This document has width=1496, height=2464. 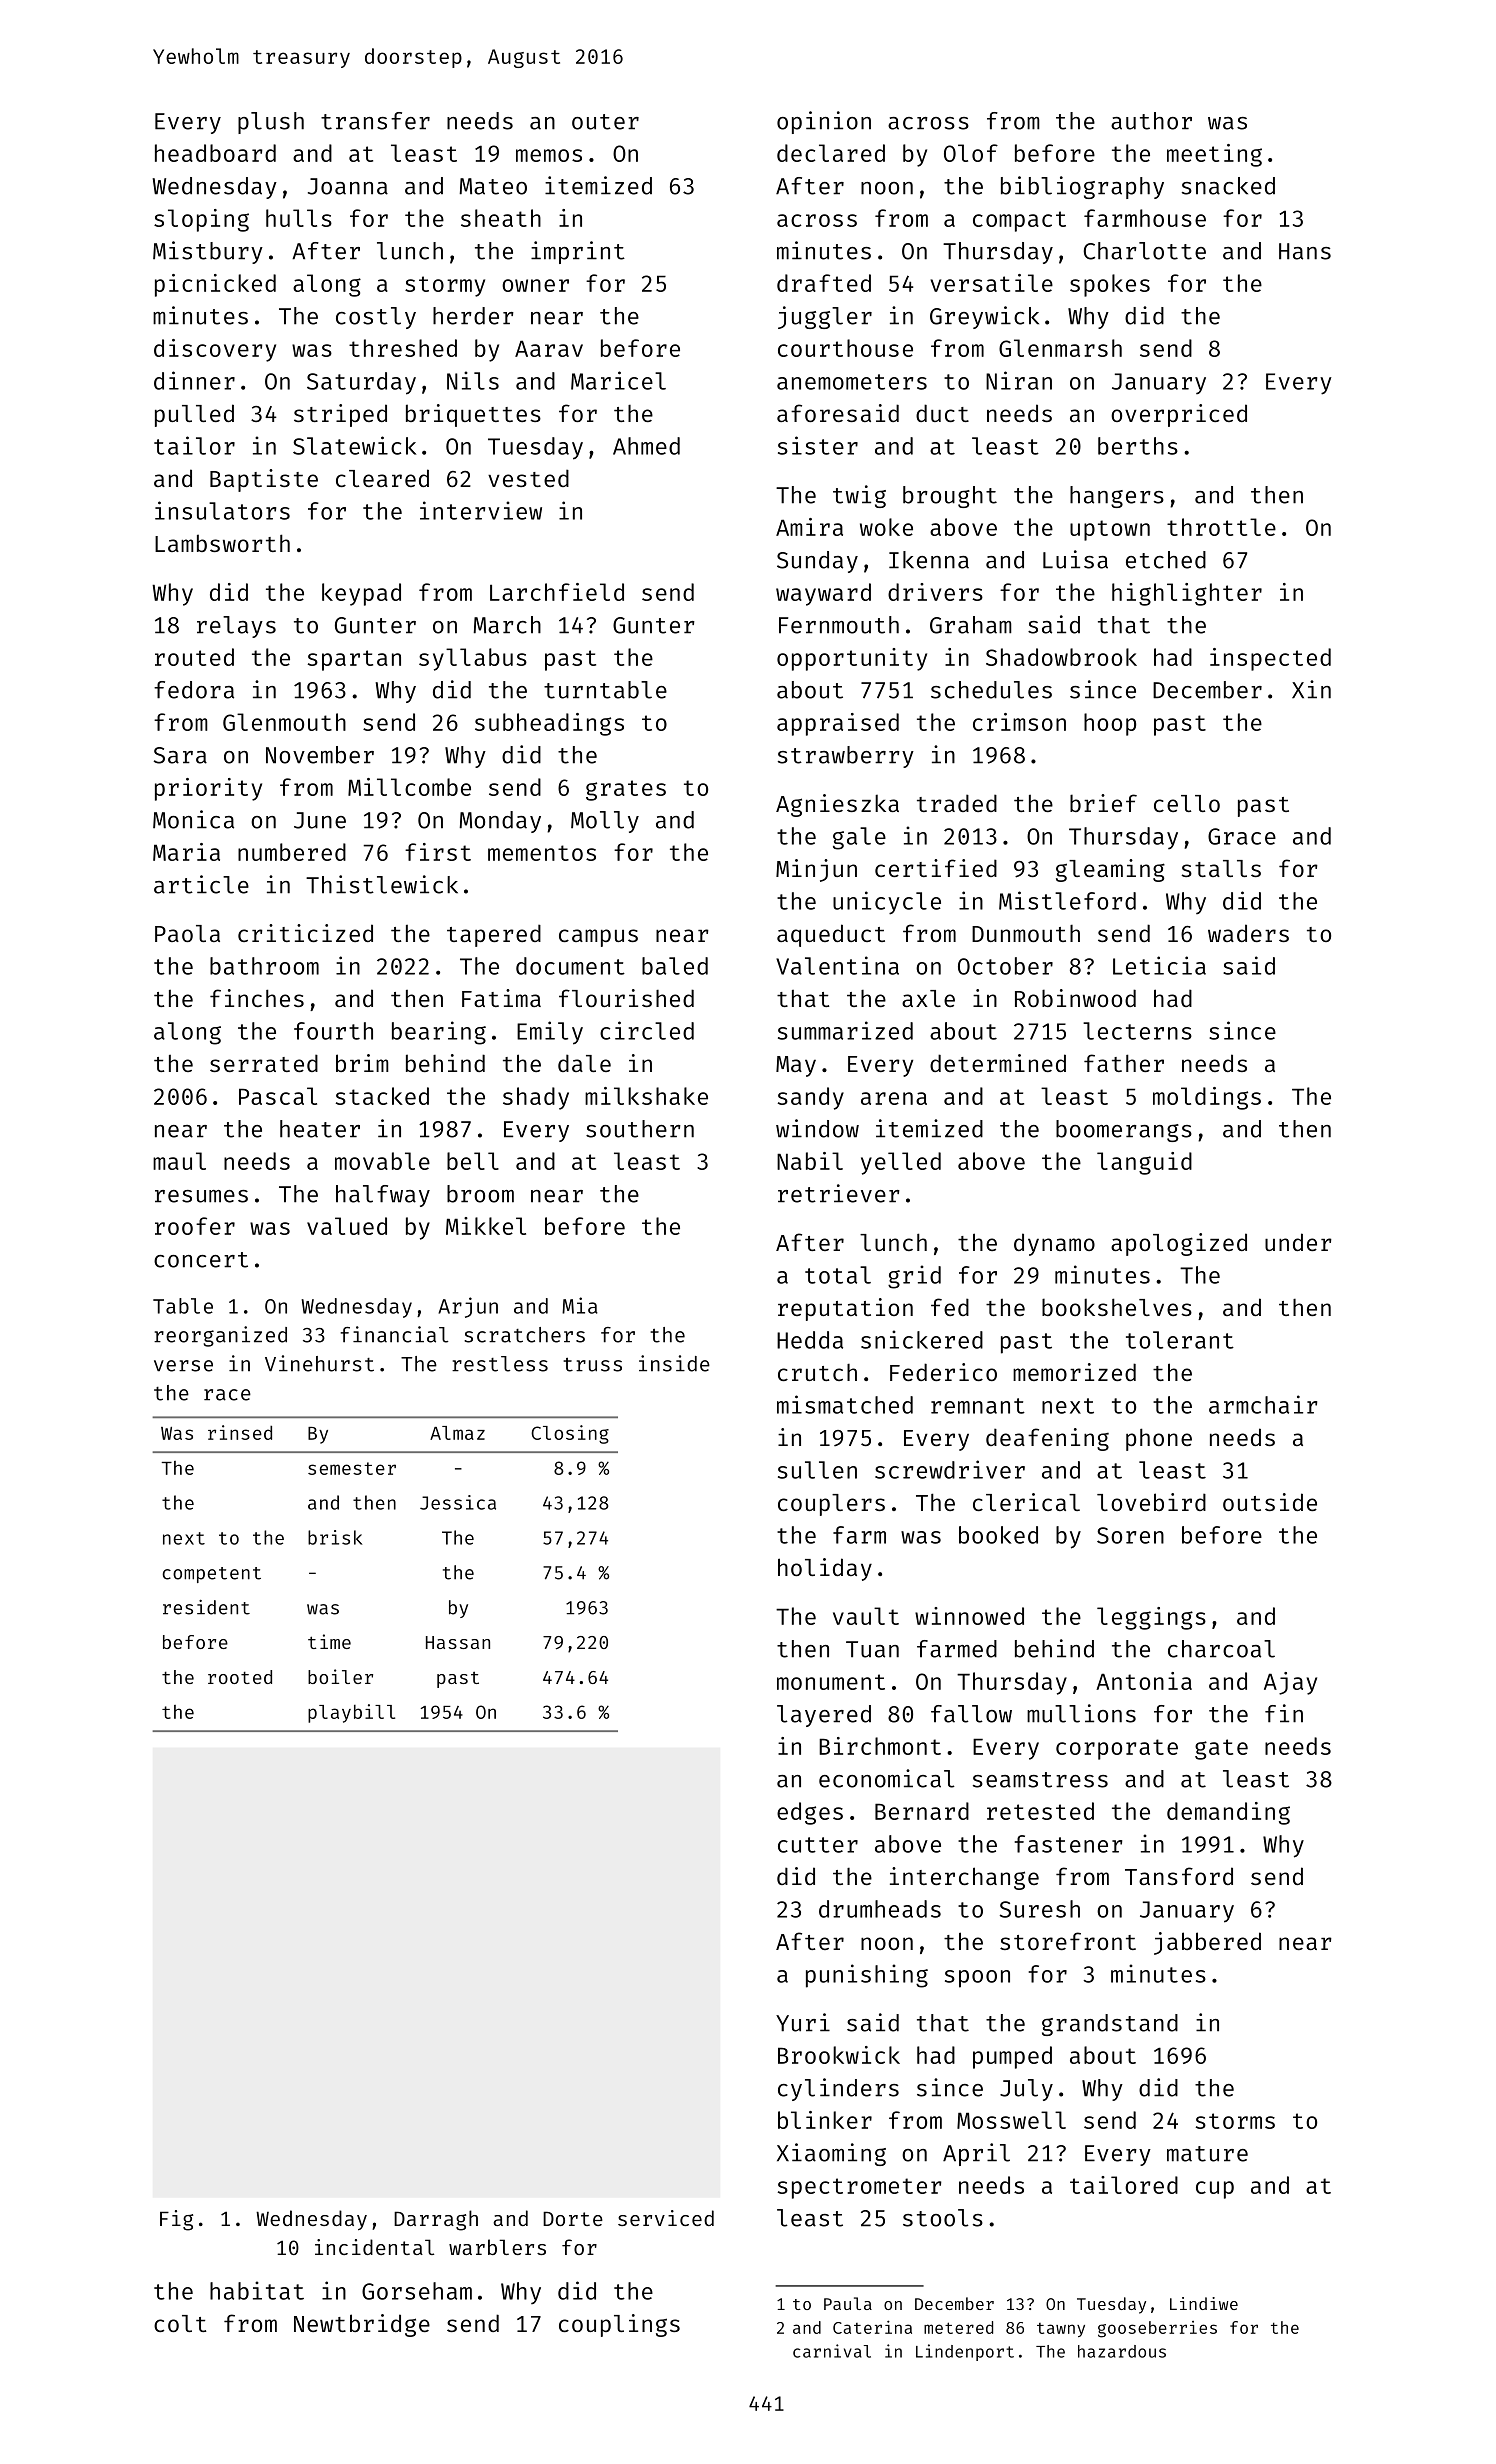 I want to click on subheadings, so click(x=549, y=724).
